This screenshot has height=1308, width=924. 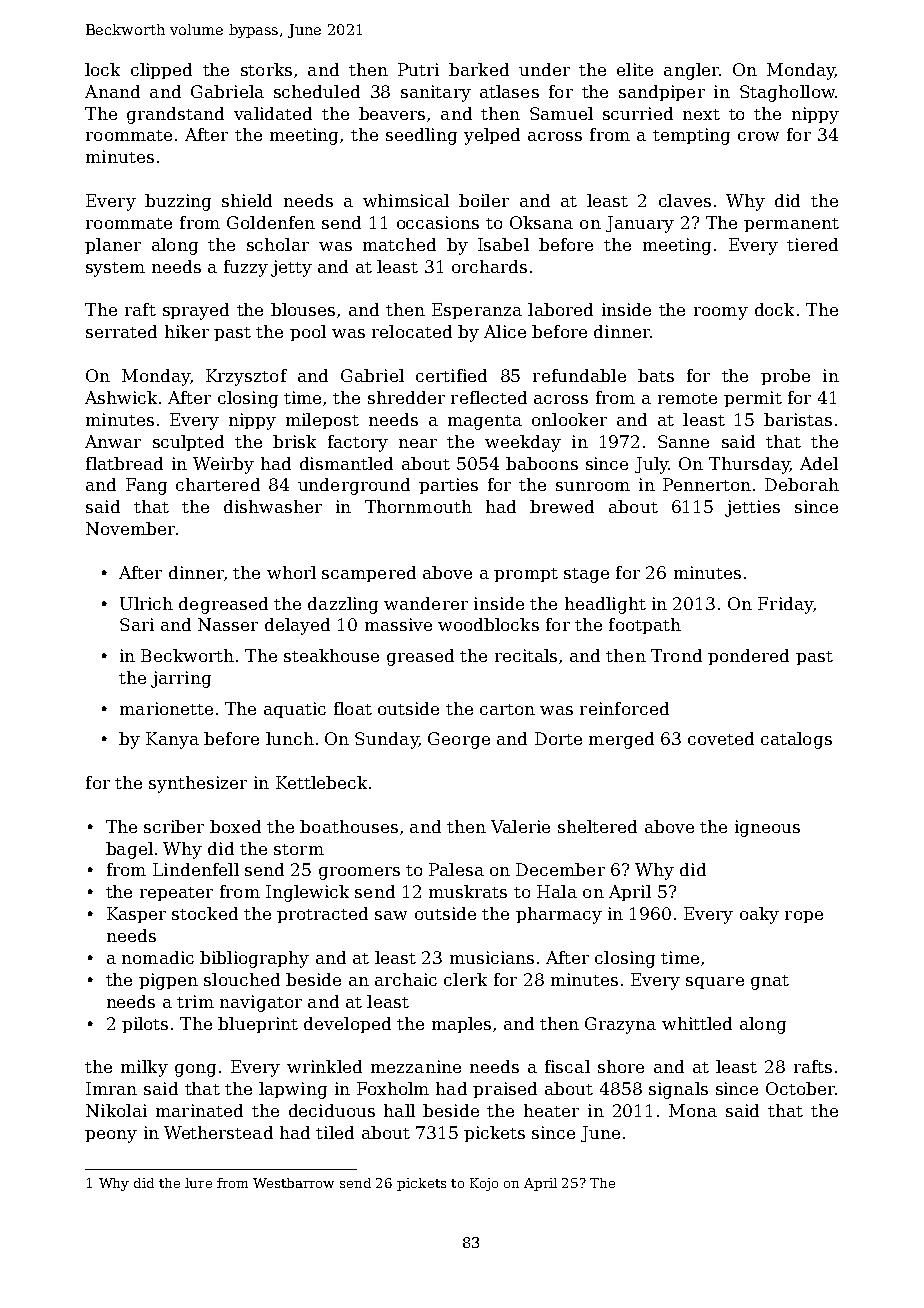 I want to click on dismantled, so click(x=346, y=463).
